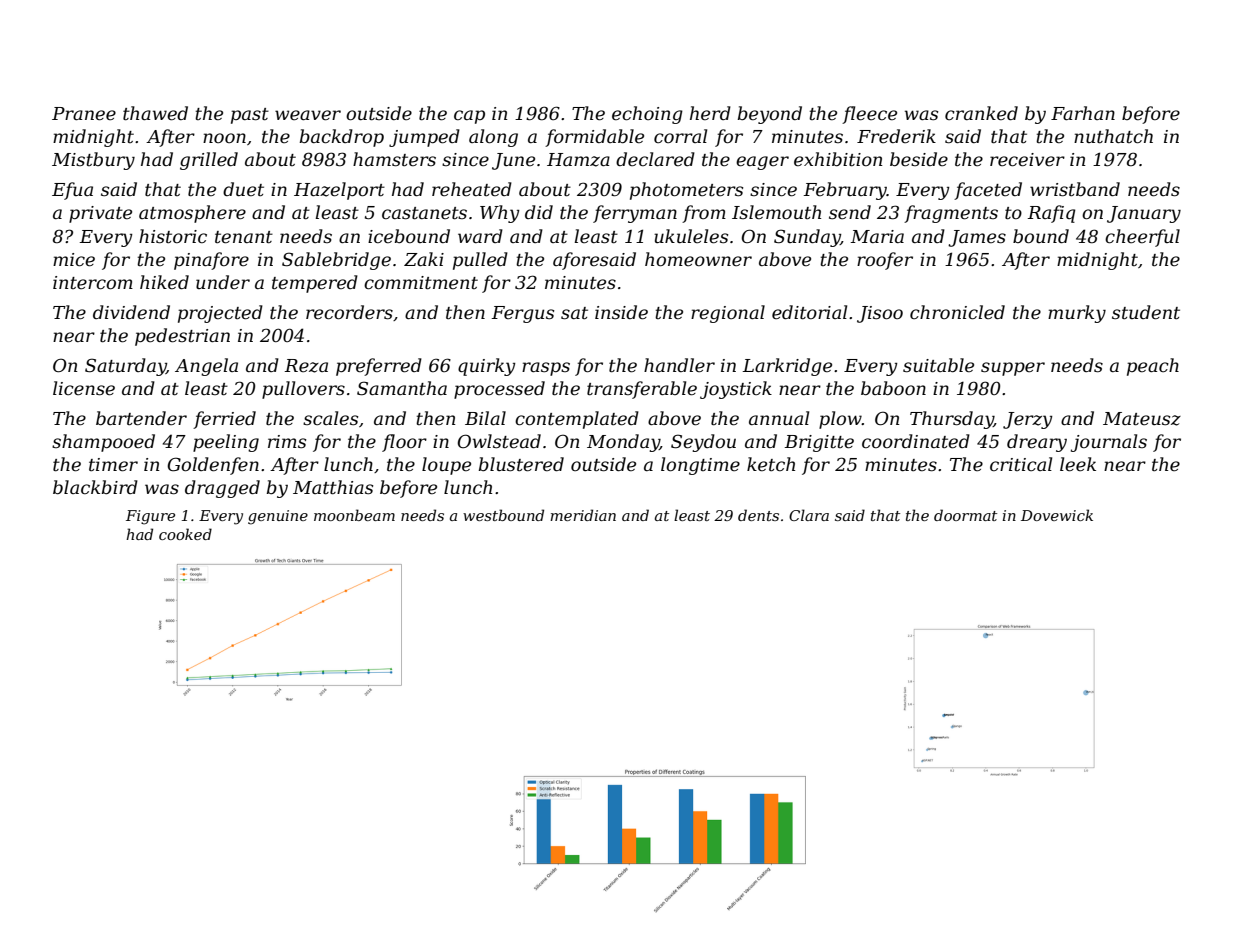 The height and width of the image is (952, 1233). What do you see at coordinates (182, 337) in the image?
I see `pedestrian` at bounding box center [182, 337].
